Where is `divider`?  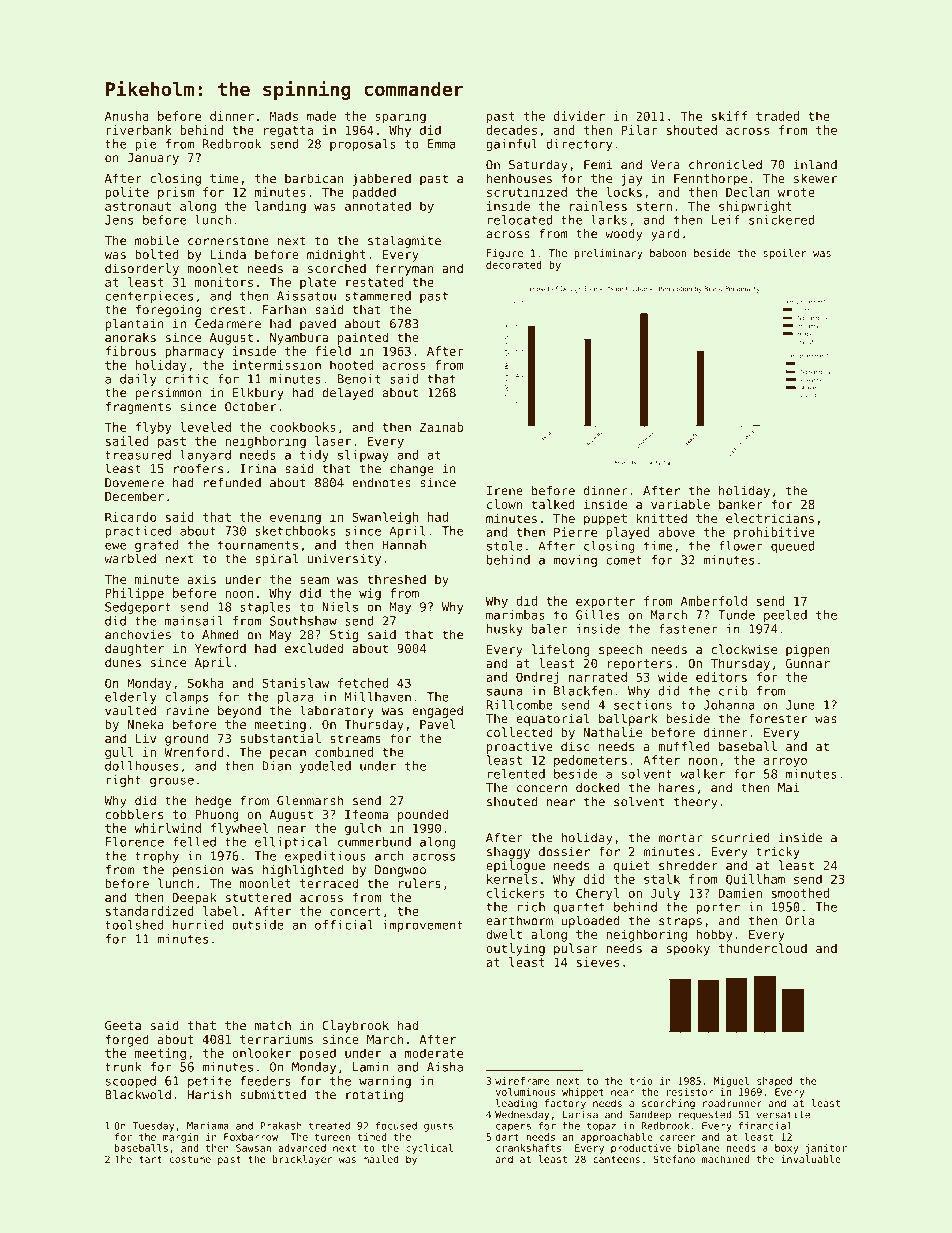 divider is located at coordinates (579, 116).
